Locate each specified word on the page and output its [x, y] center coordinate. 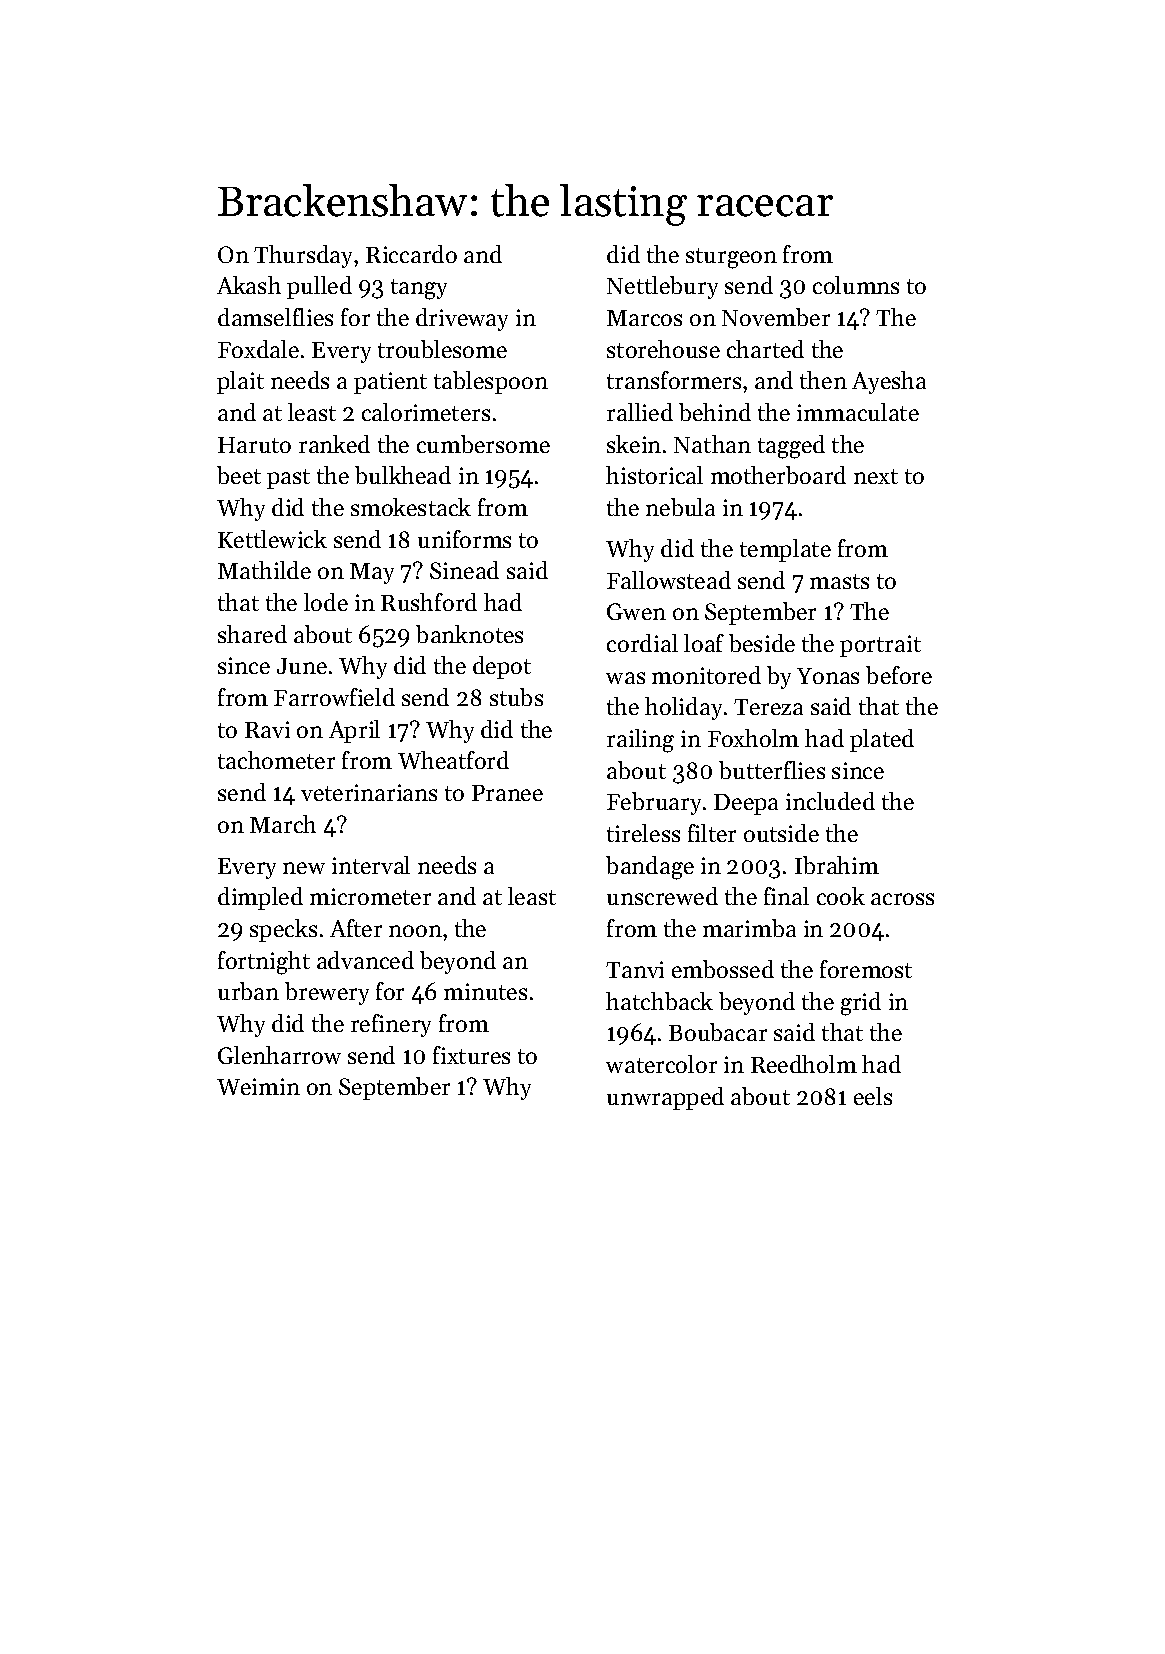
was [625, 678]
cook [841, 896]
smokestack [411, 507]
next [876, 476]
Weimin [258, 1086]
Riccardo [411, 254]
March [283, 824]
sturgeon [731, 258]
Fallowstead [669, 580]
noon [415, 931]
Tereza [768, 707]
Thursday [303, 256]
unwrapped [665, 1098]
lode [326, 602]
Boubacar [718, 1032]
